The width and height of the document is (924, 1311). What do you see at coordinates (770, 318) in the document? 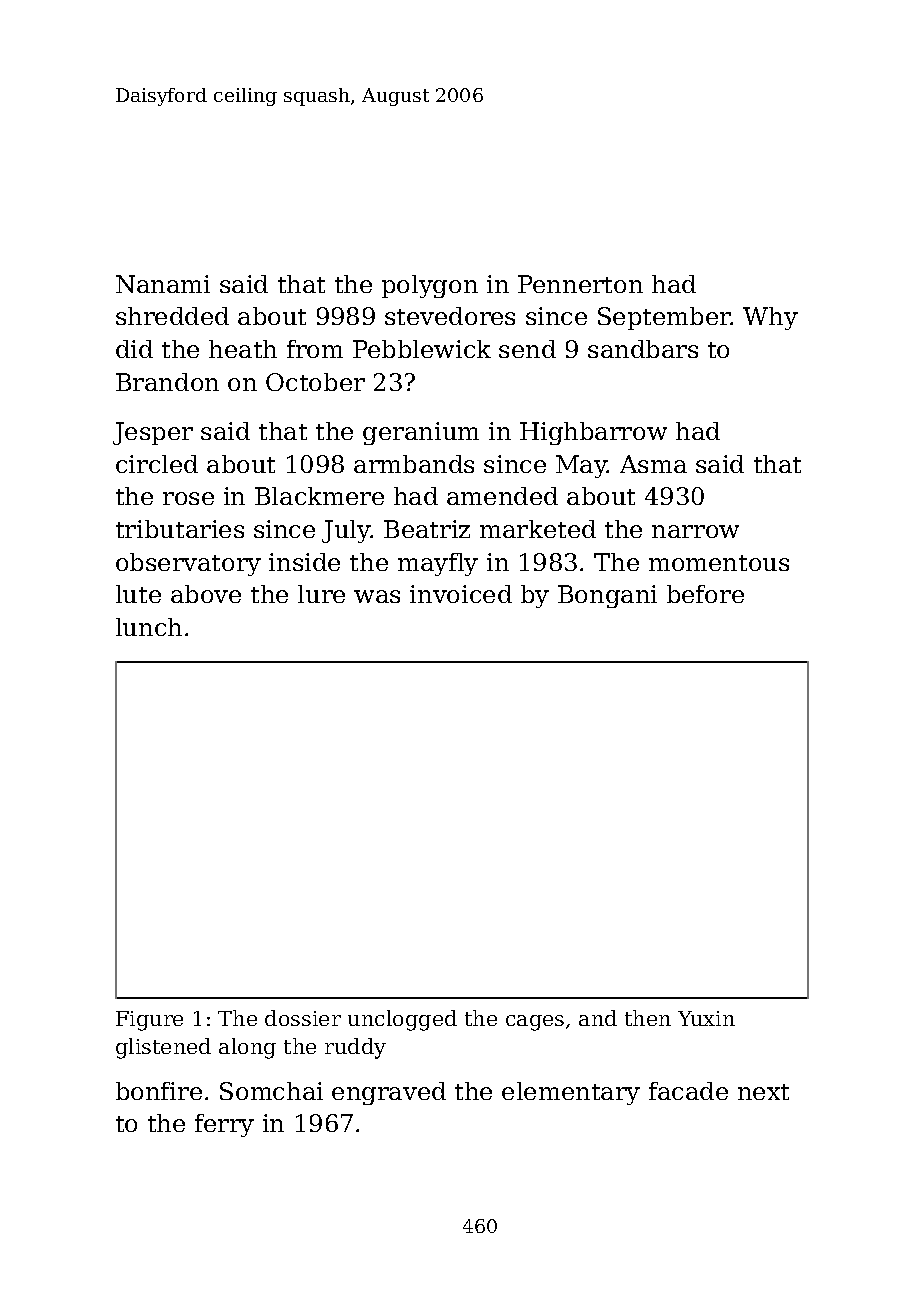
I see `Why` at bounding box center [770, 318].
